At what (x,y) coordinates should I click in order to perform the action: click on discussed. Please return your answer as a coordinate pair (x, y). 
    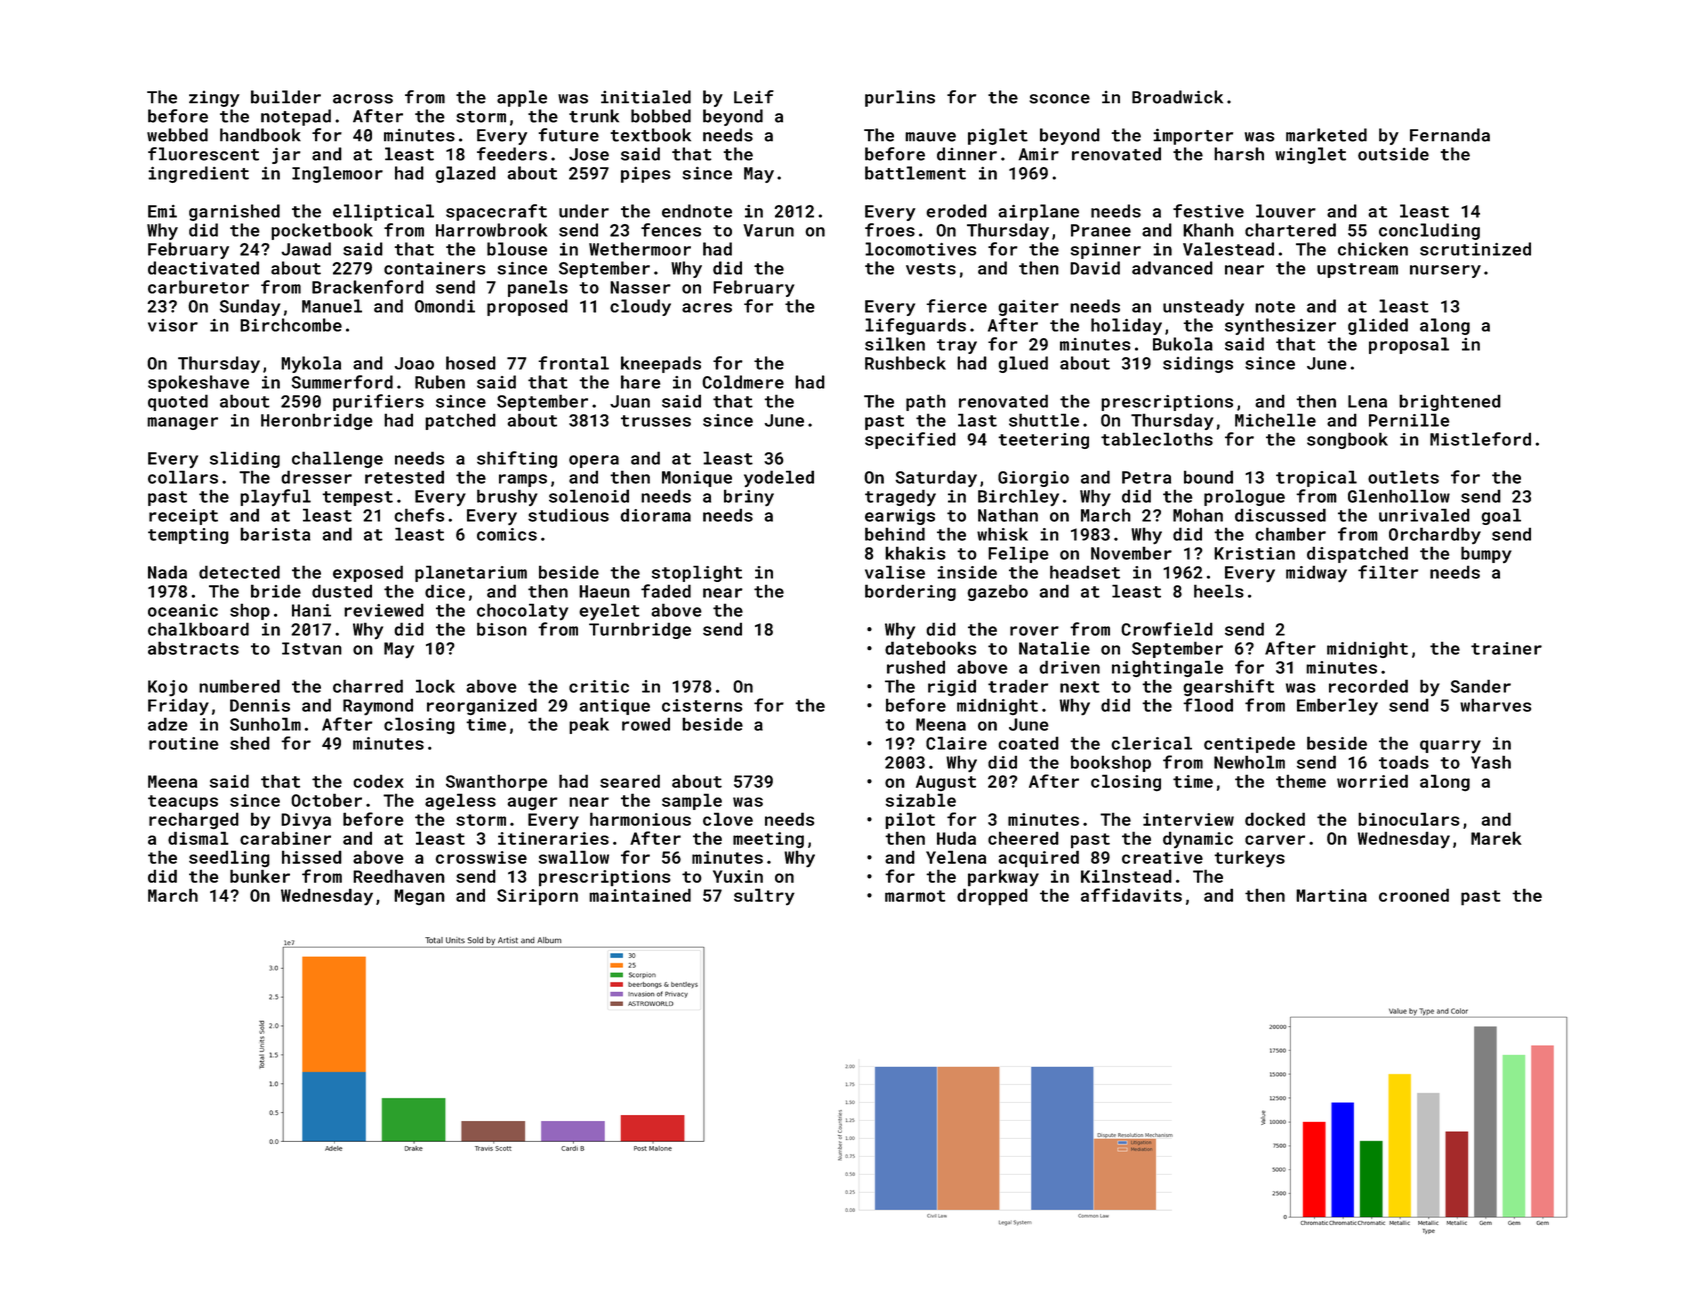
    Looking at the image, I should click on (1280, 515).
